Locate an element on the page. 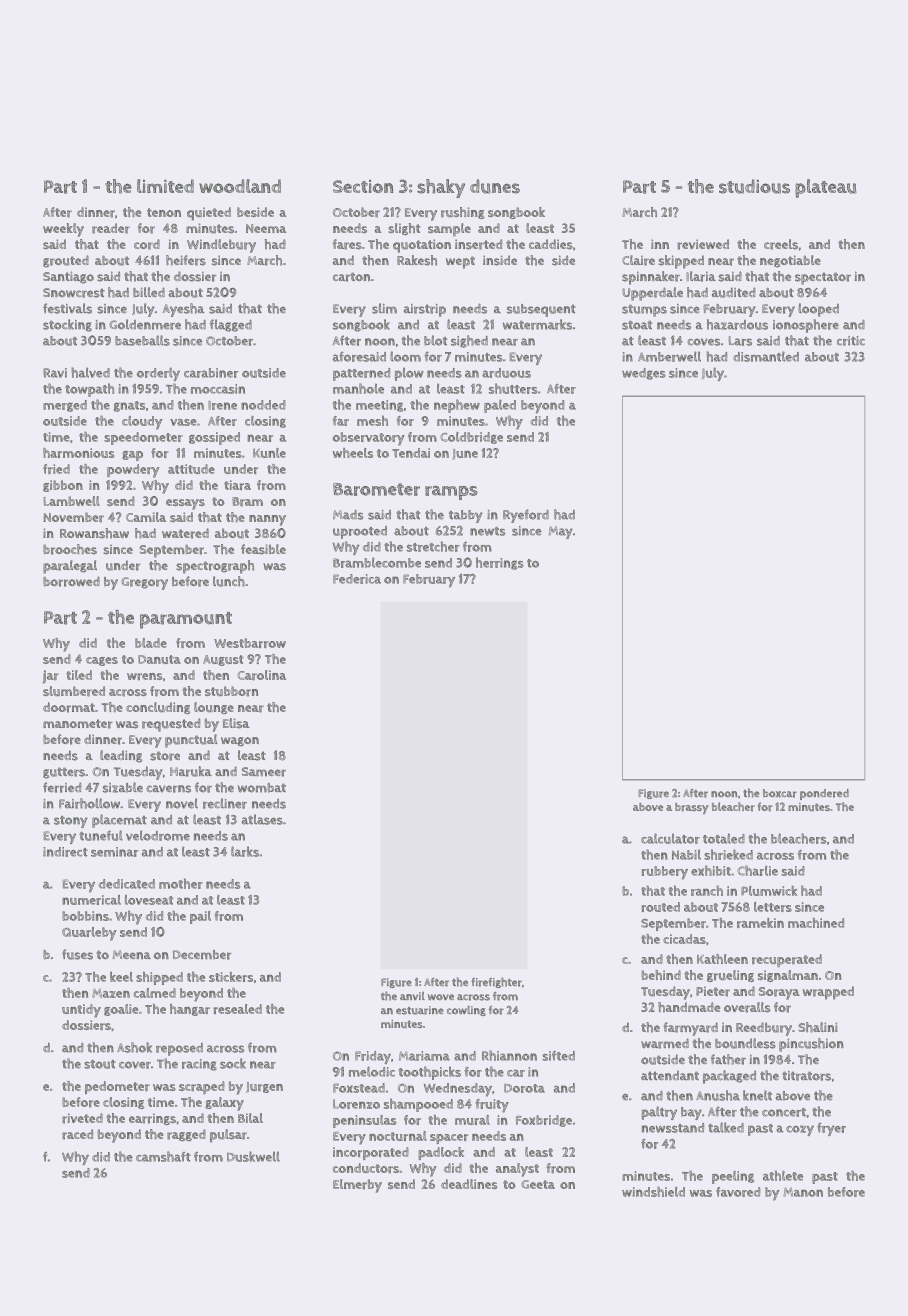 The width and height of the document is (908, 1316). newts is located at coordinates (487, 531).
